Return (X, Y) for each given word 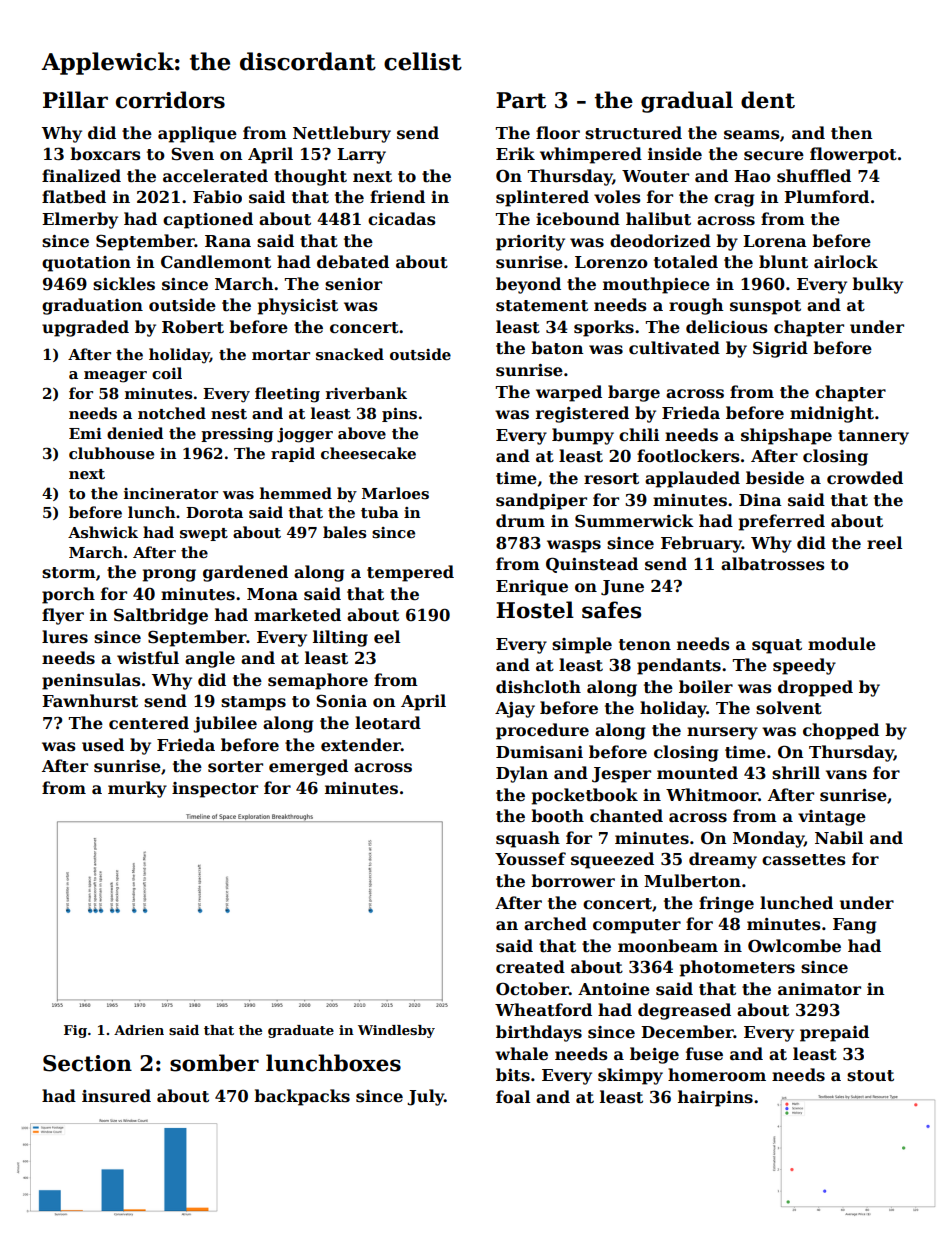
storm (69, 573)
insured (116, 1096)
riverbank (366, 393)
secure (774, 156)
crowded (865, 478)
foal (513, 1096)
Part (521, 100)
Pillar (75, 100)
